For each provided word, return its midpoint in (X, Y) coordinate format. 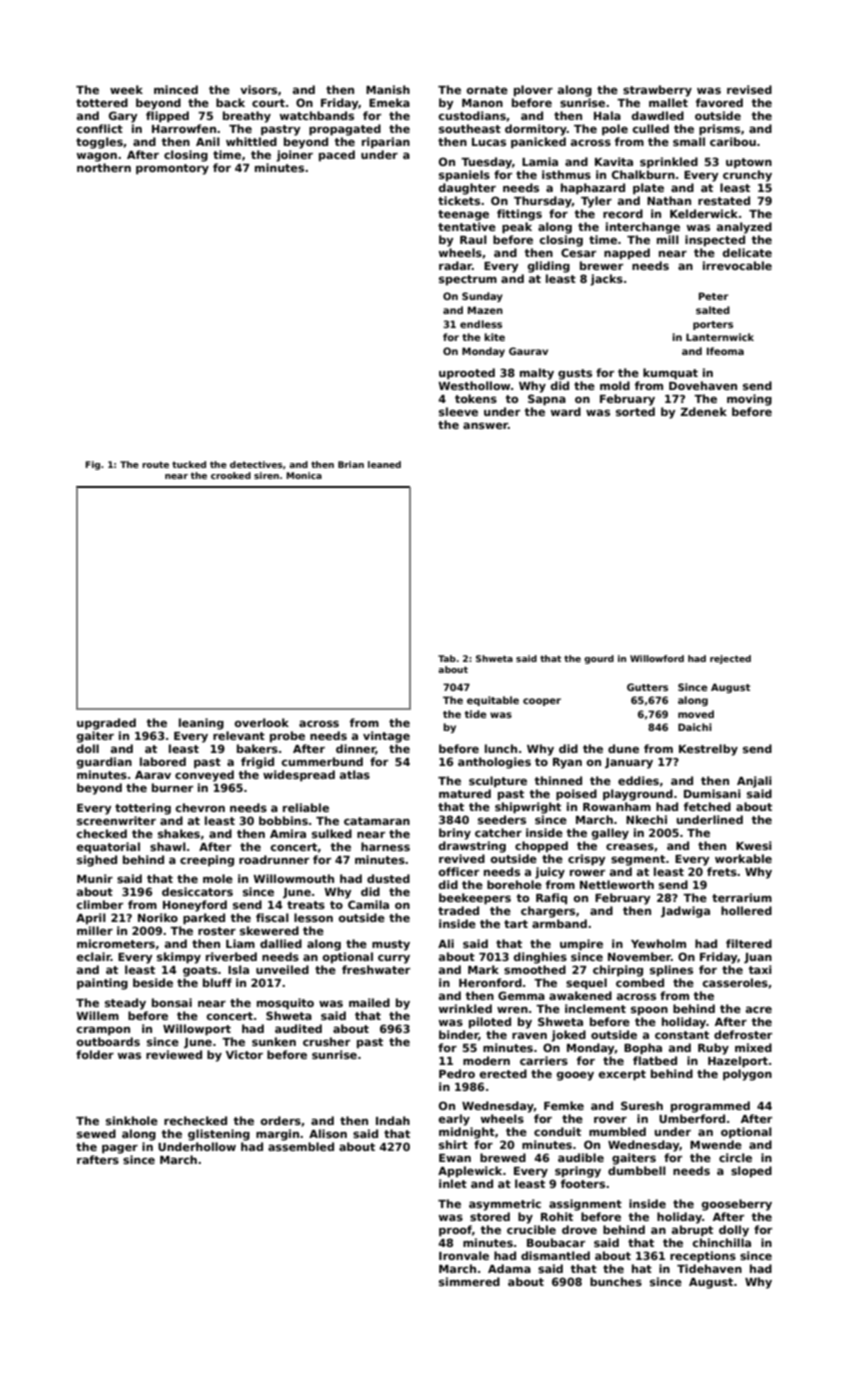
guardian (104, 763)
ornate (487, 90)
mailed (369, 1002)
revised (749, 89)
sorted (635, 411)
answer (485, 425)
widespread (299, 776)
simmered (469, 1281)
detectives (256, 464)
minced (176, 89)
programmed (710, 1107)
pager (120, 1149)
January (629, 763)
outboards (108, 1041)
